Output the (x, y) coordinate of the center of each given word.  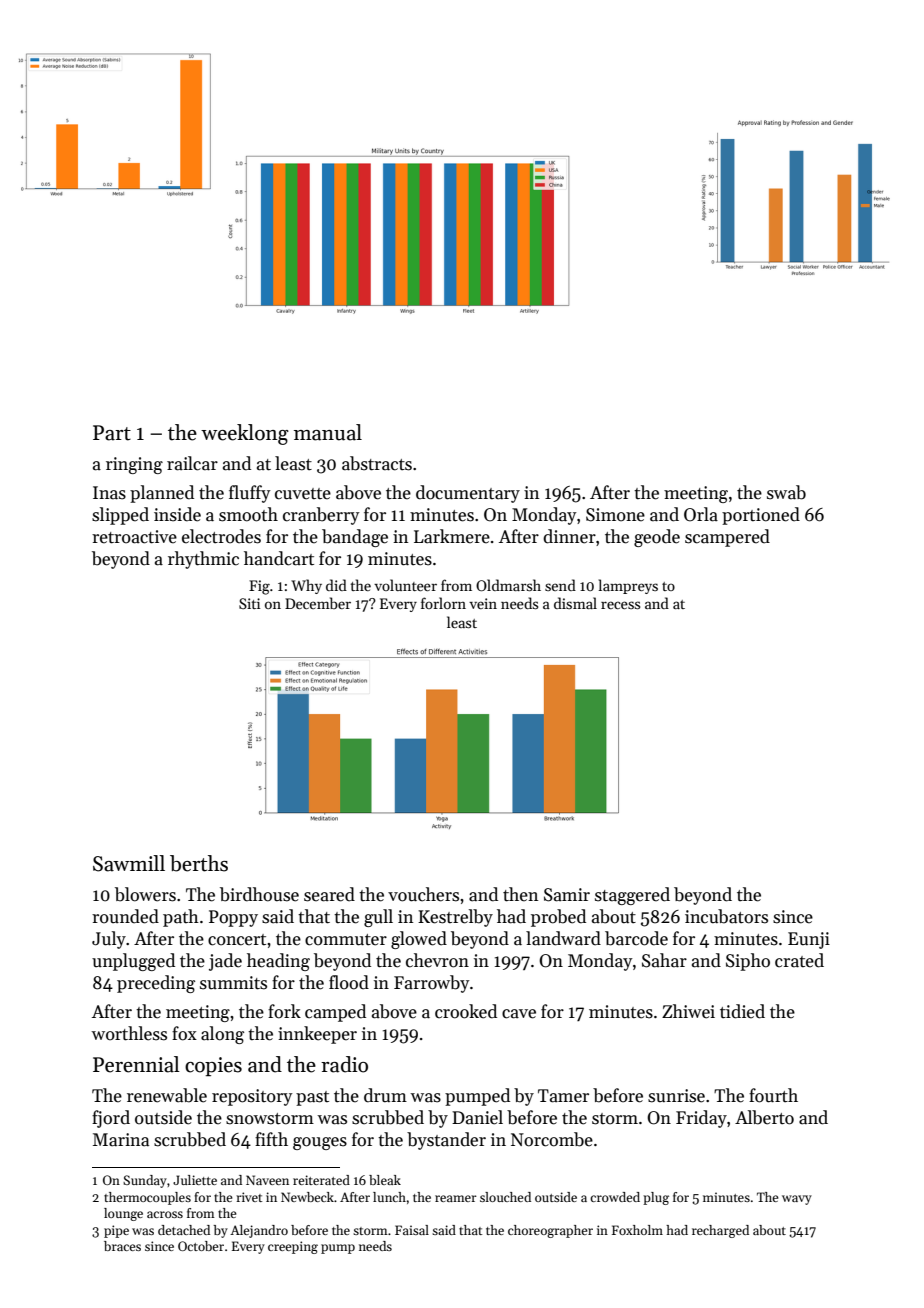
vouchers (423, 894)
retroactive (134, 537)
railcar (192, 463)
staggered (632, 896)
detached (184, 1230)
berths (199, 863)
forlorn (443, 603)
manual (328, 432)
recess (620, 605)
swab (786, 492)
